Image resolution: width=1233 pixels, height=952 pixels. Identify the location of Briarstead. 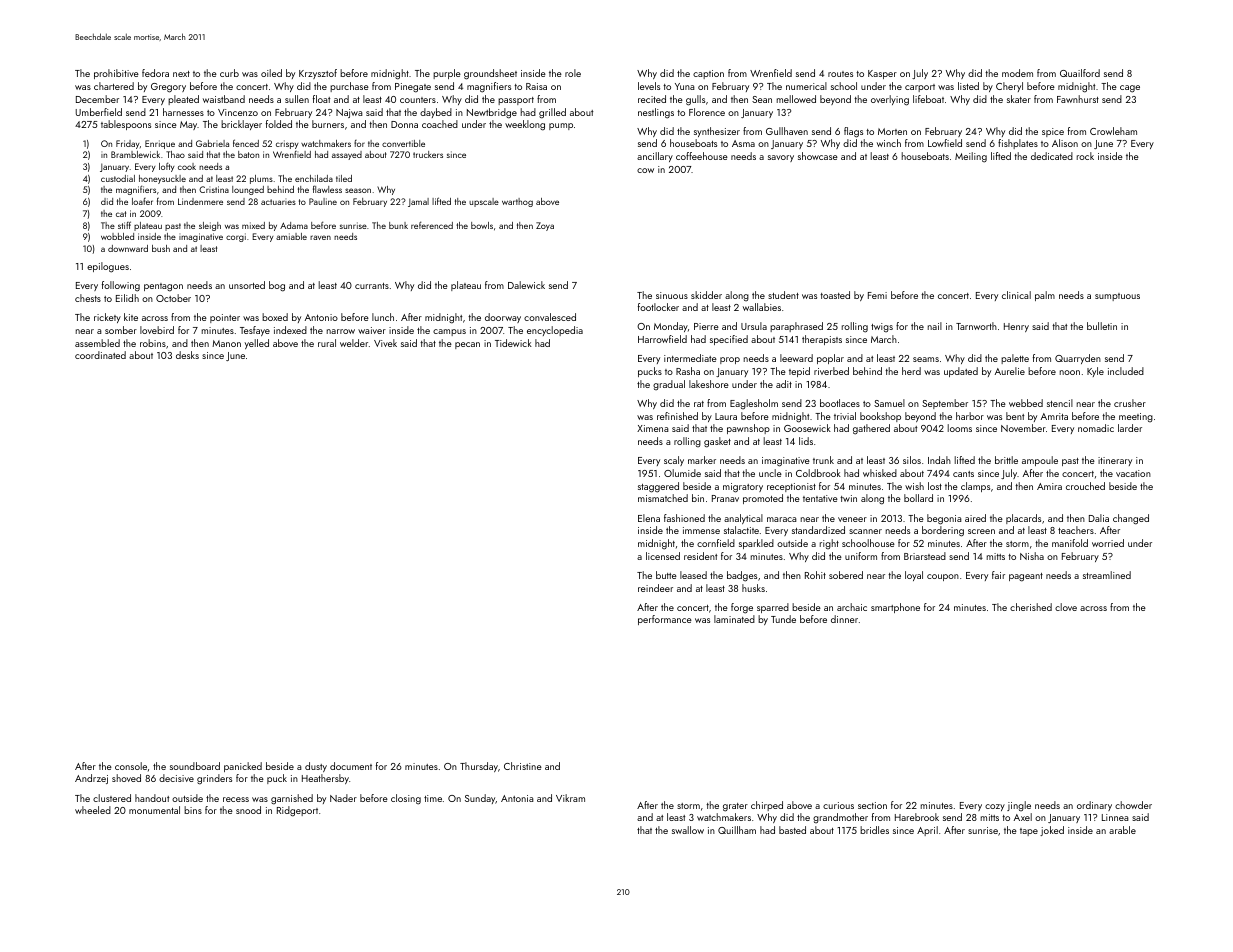
(925, 556).
